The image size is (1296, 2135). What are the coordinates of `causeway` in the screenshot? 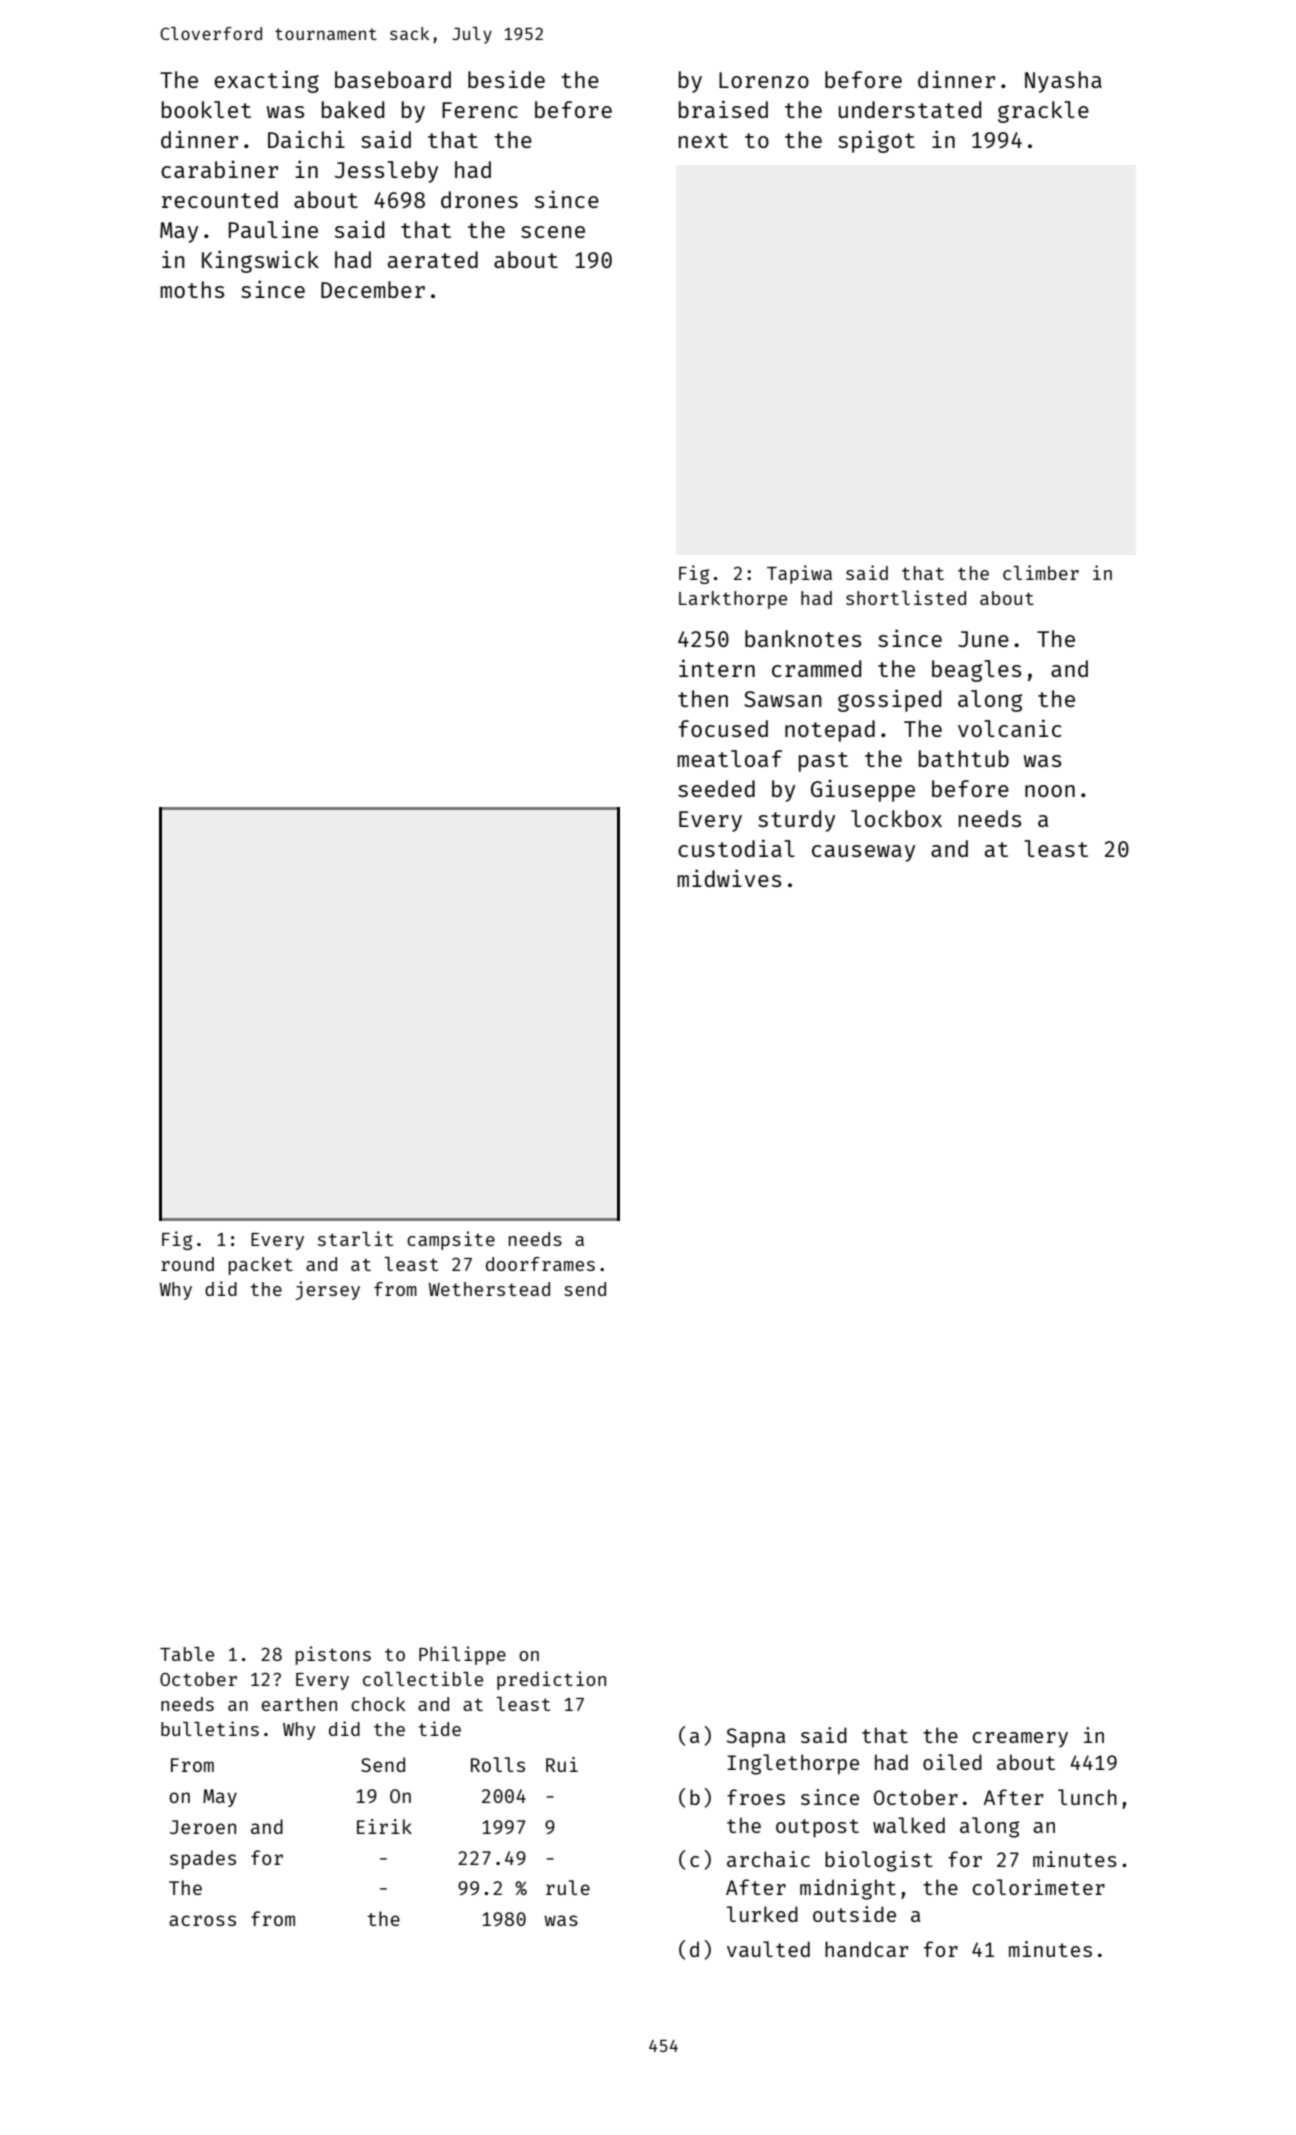 It's located at (863, 853).
